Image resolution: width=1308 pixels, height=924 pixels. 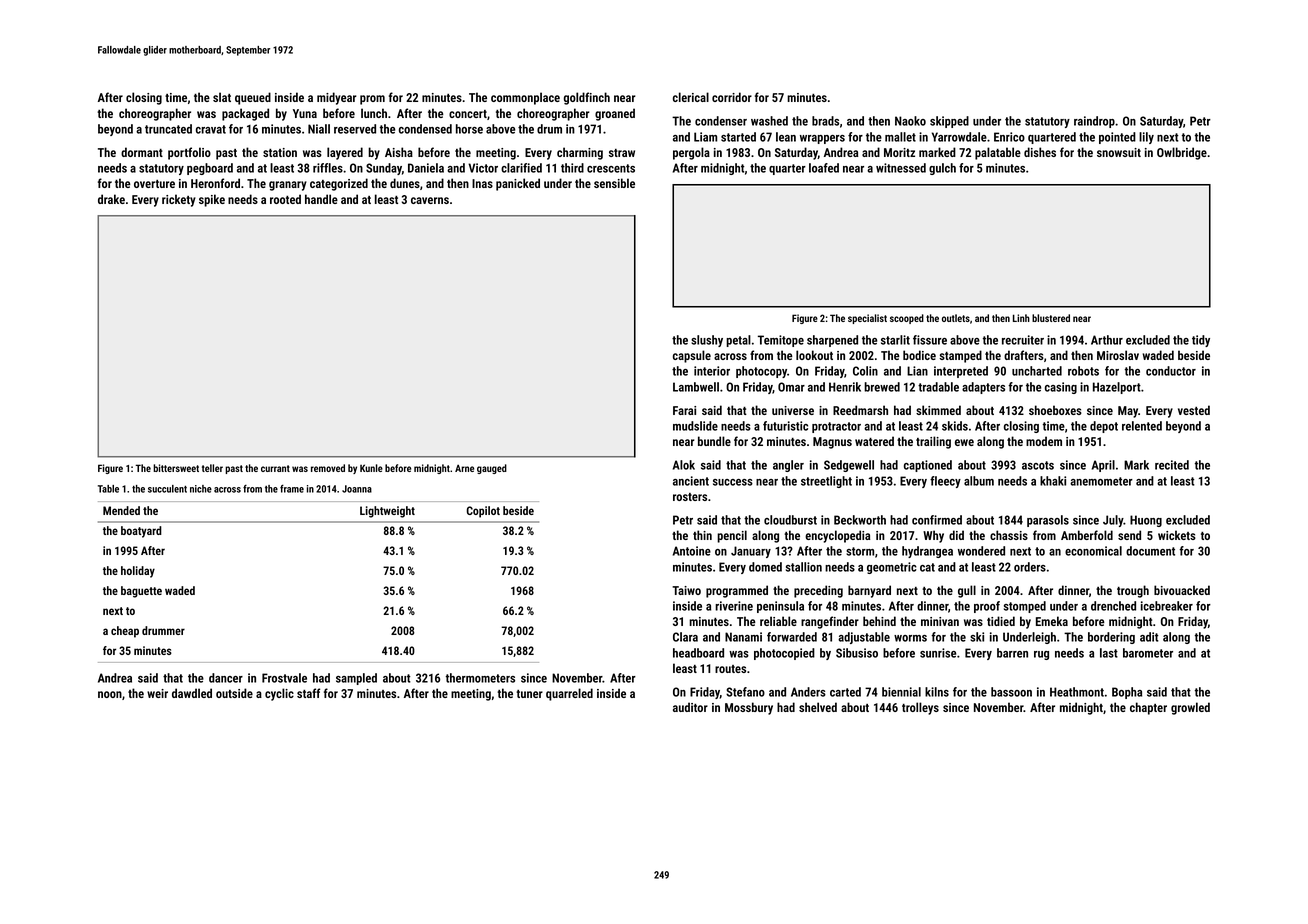 What do you see at coordinates (167, 489) in the screenshot?
I see `succulent` at bounding box center [167, 489].
